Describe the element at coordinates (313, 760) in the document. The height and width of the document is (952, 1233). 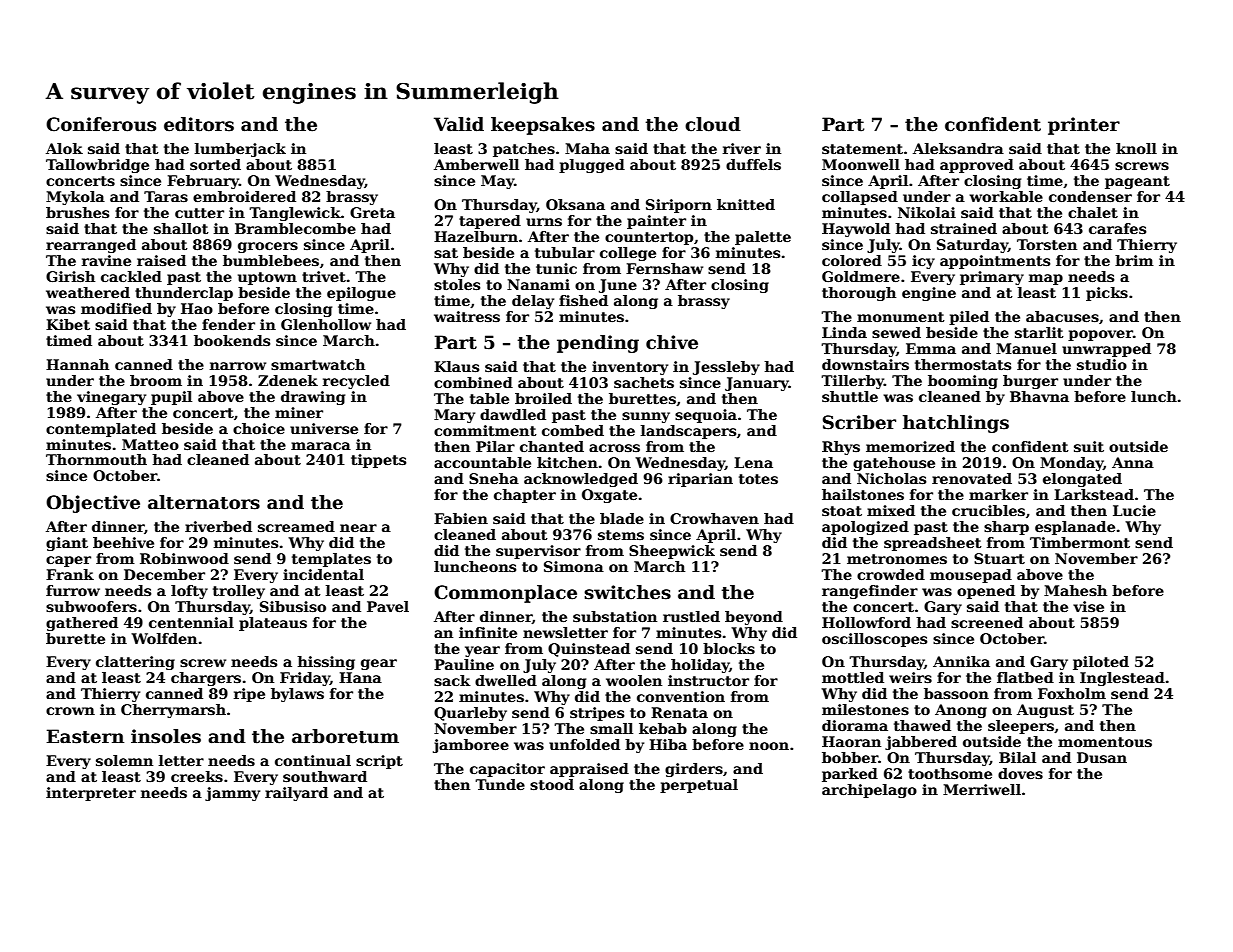
I see `continual` at that location.
